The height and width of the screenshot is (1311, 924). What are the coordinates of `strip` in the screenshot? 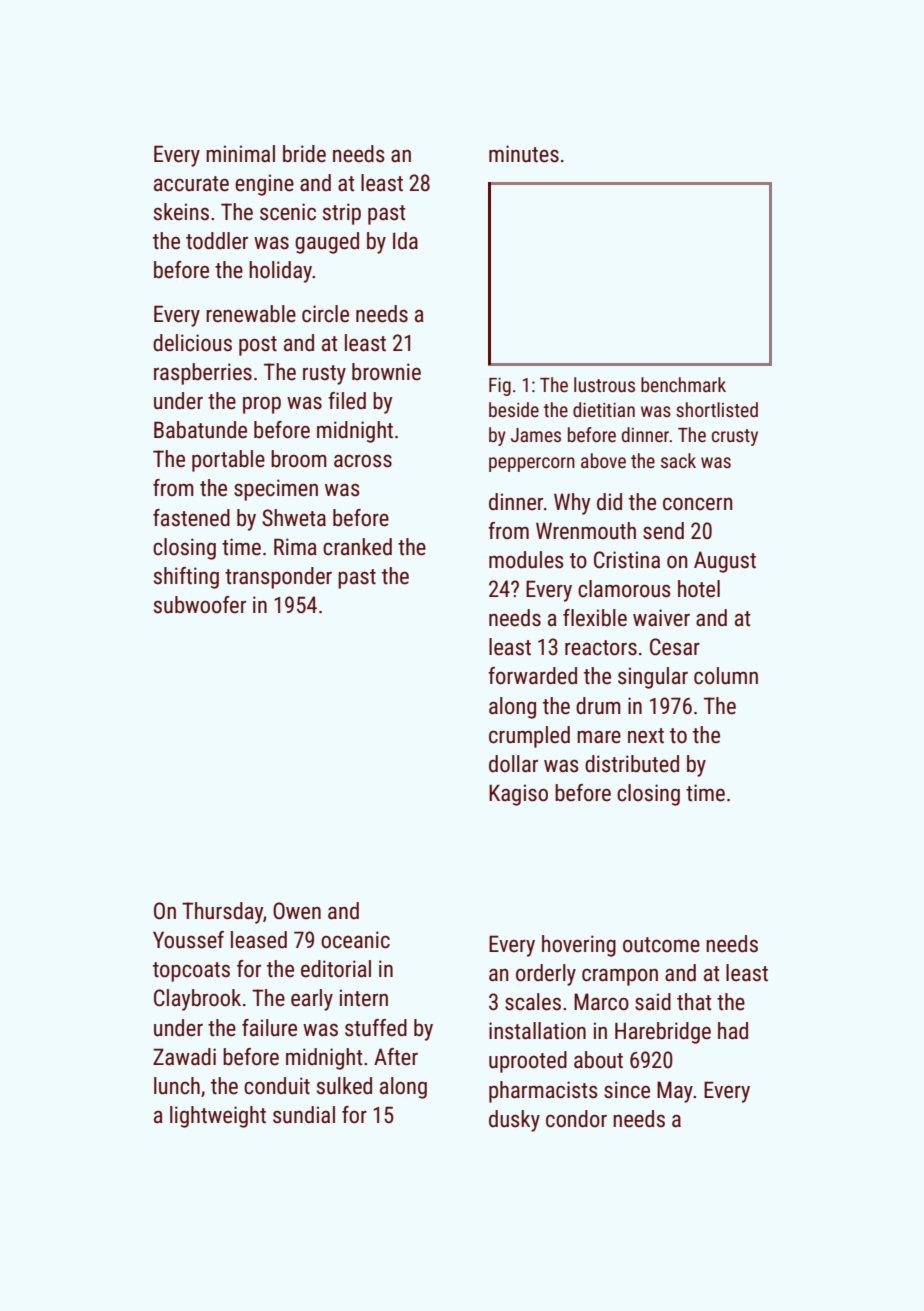 It's located at (342, 214).
